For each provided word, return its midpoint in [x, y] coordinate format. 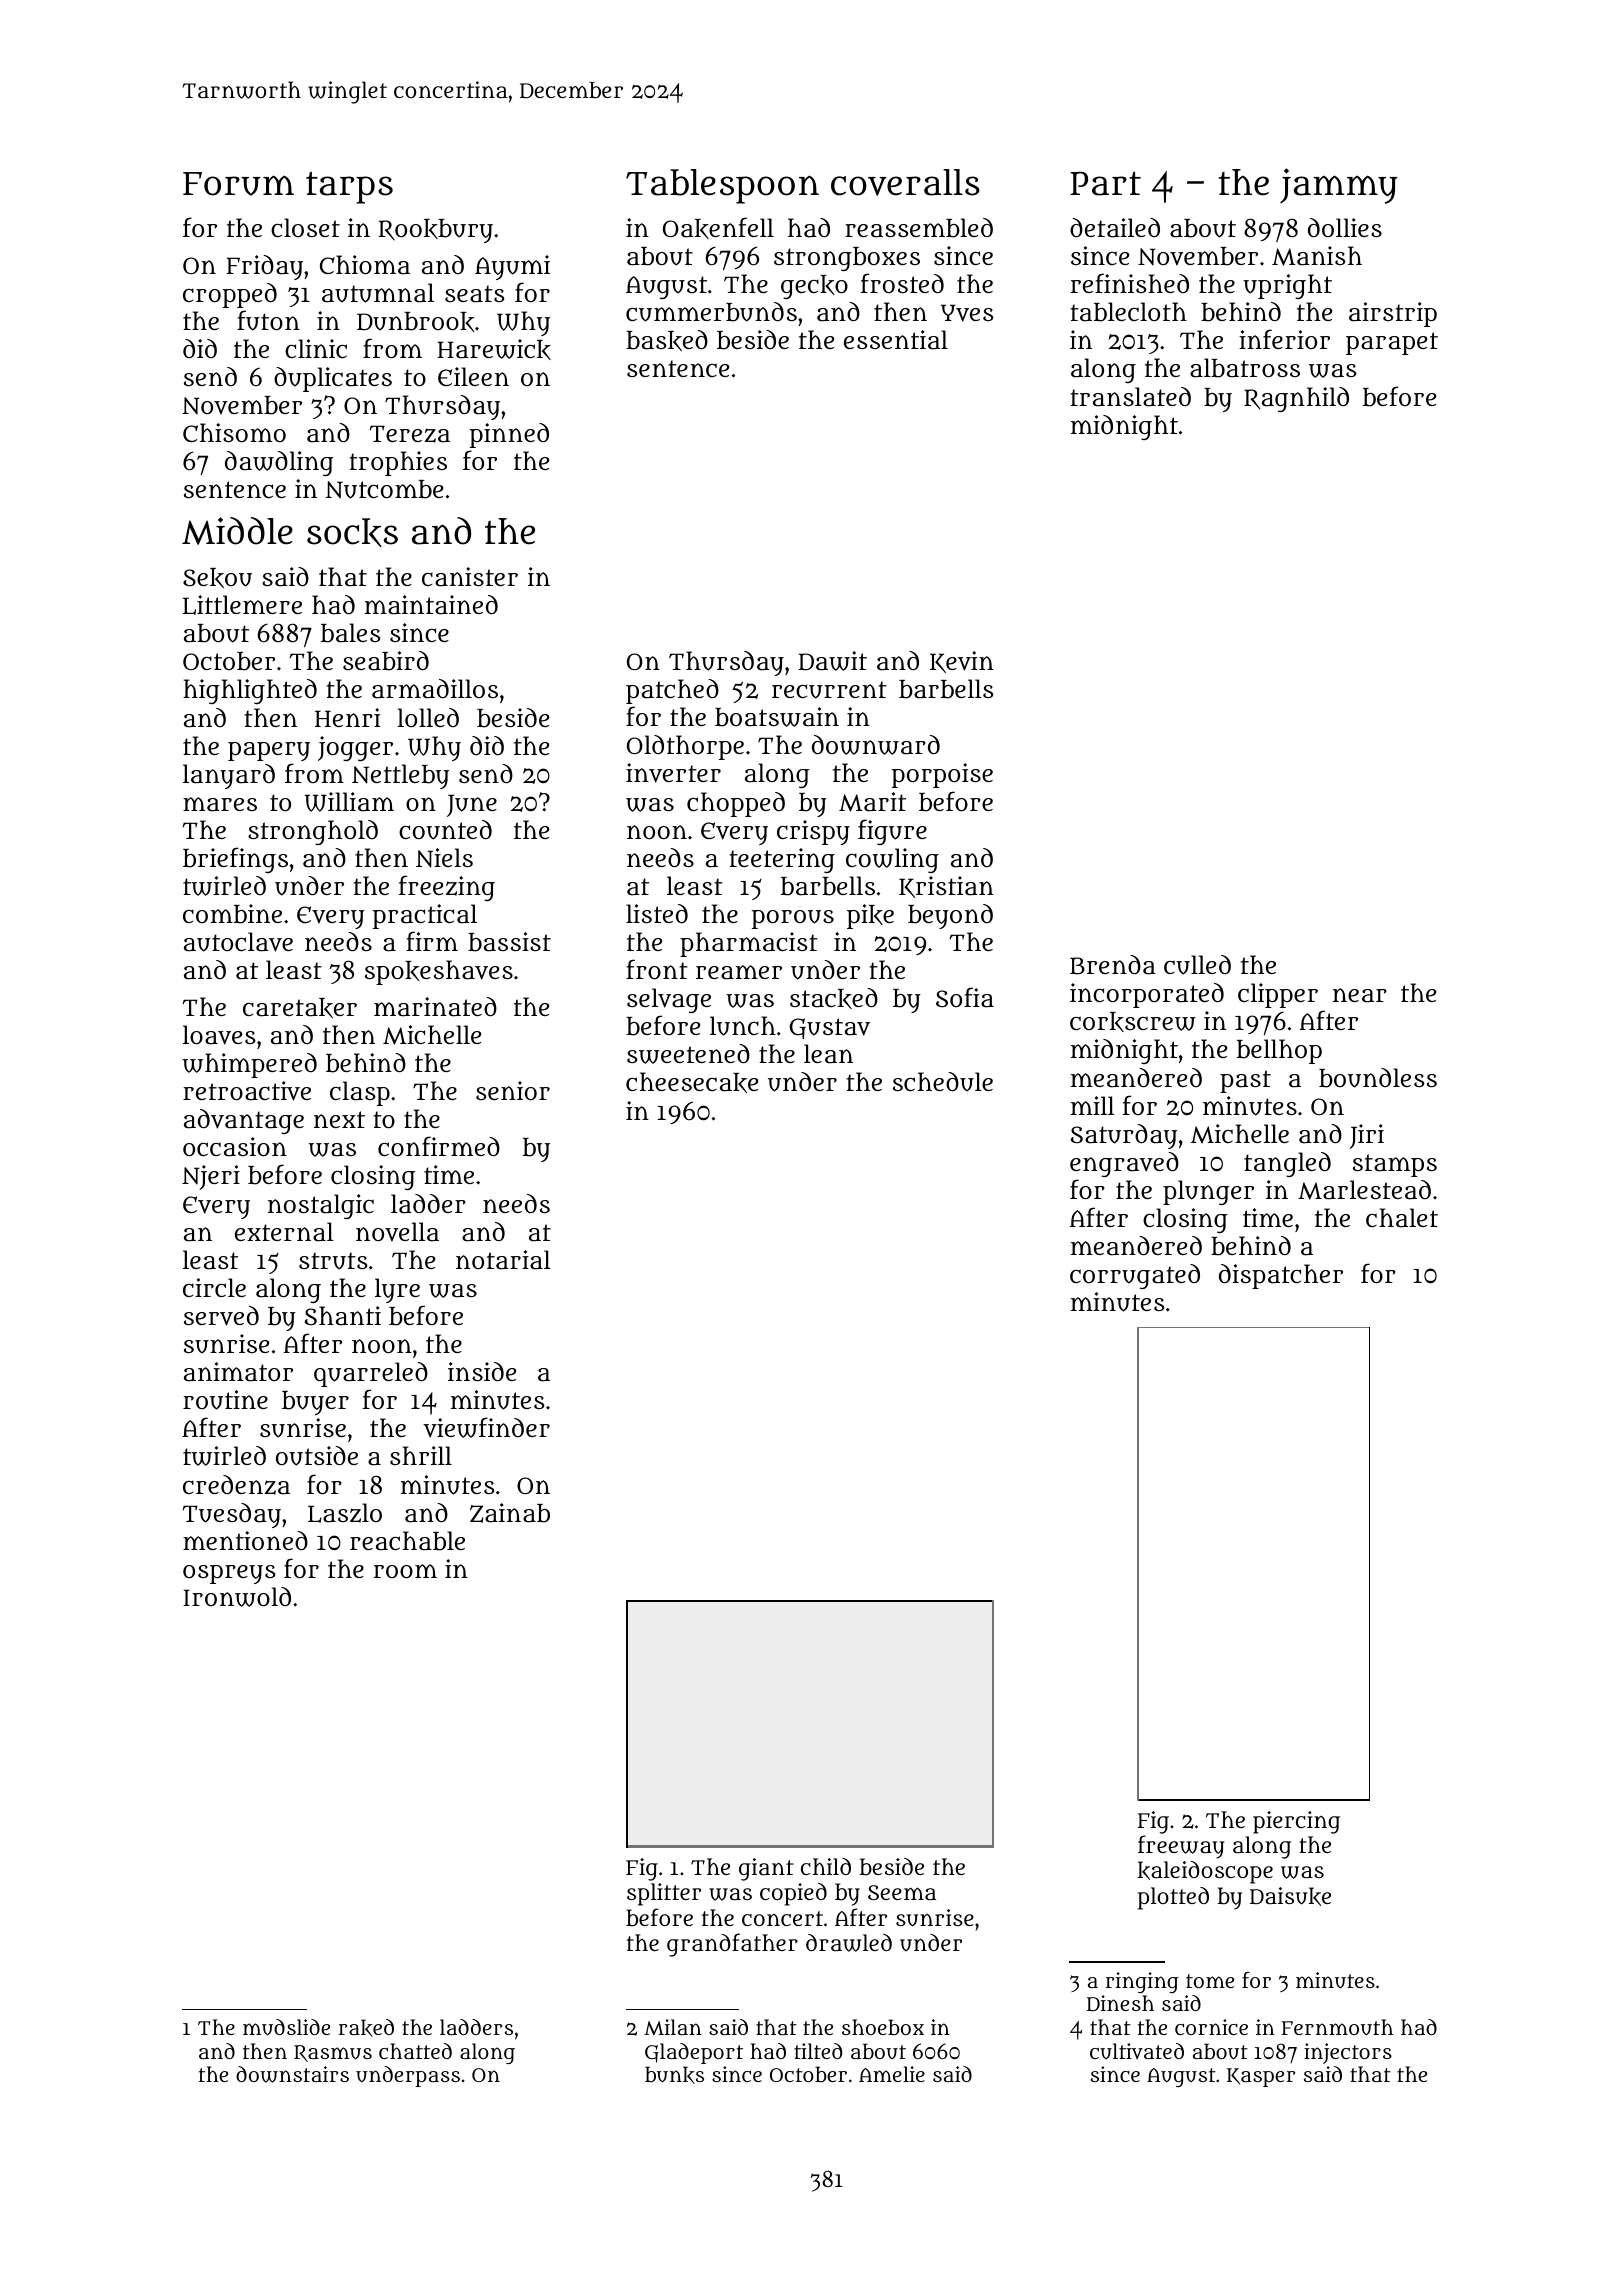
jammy [1338, 186]
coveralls [905, 182]
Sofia [965, 997]
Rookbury [436, 231]
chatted [415, 2051]
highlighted [250, 691]
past [1245, 1081]
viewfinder [486, 1427]
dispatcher [1281, 1276]
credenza [236, 1485]
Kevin [962, 662]
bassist [509, 942]
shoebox [883, 2027]
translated [1130, 397]
